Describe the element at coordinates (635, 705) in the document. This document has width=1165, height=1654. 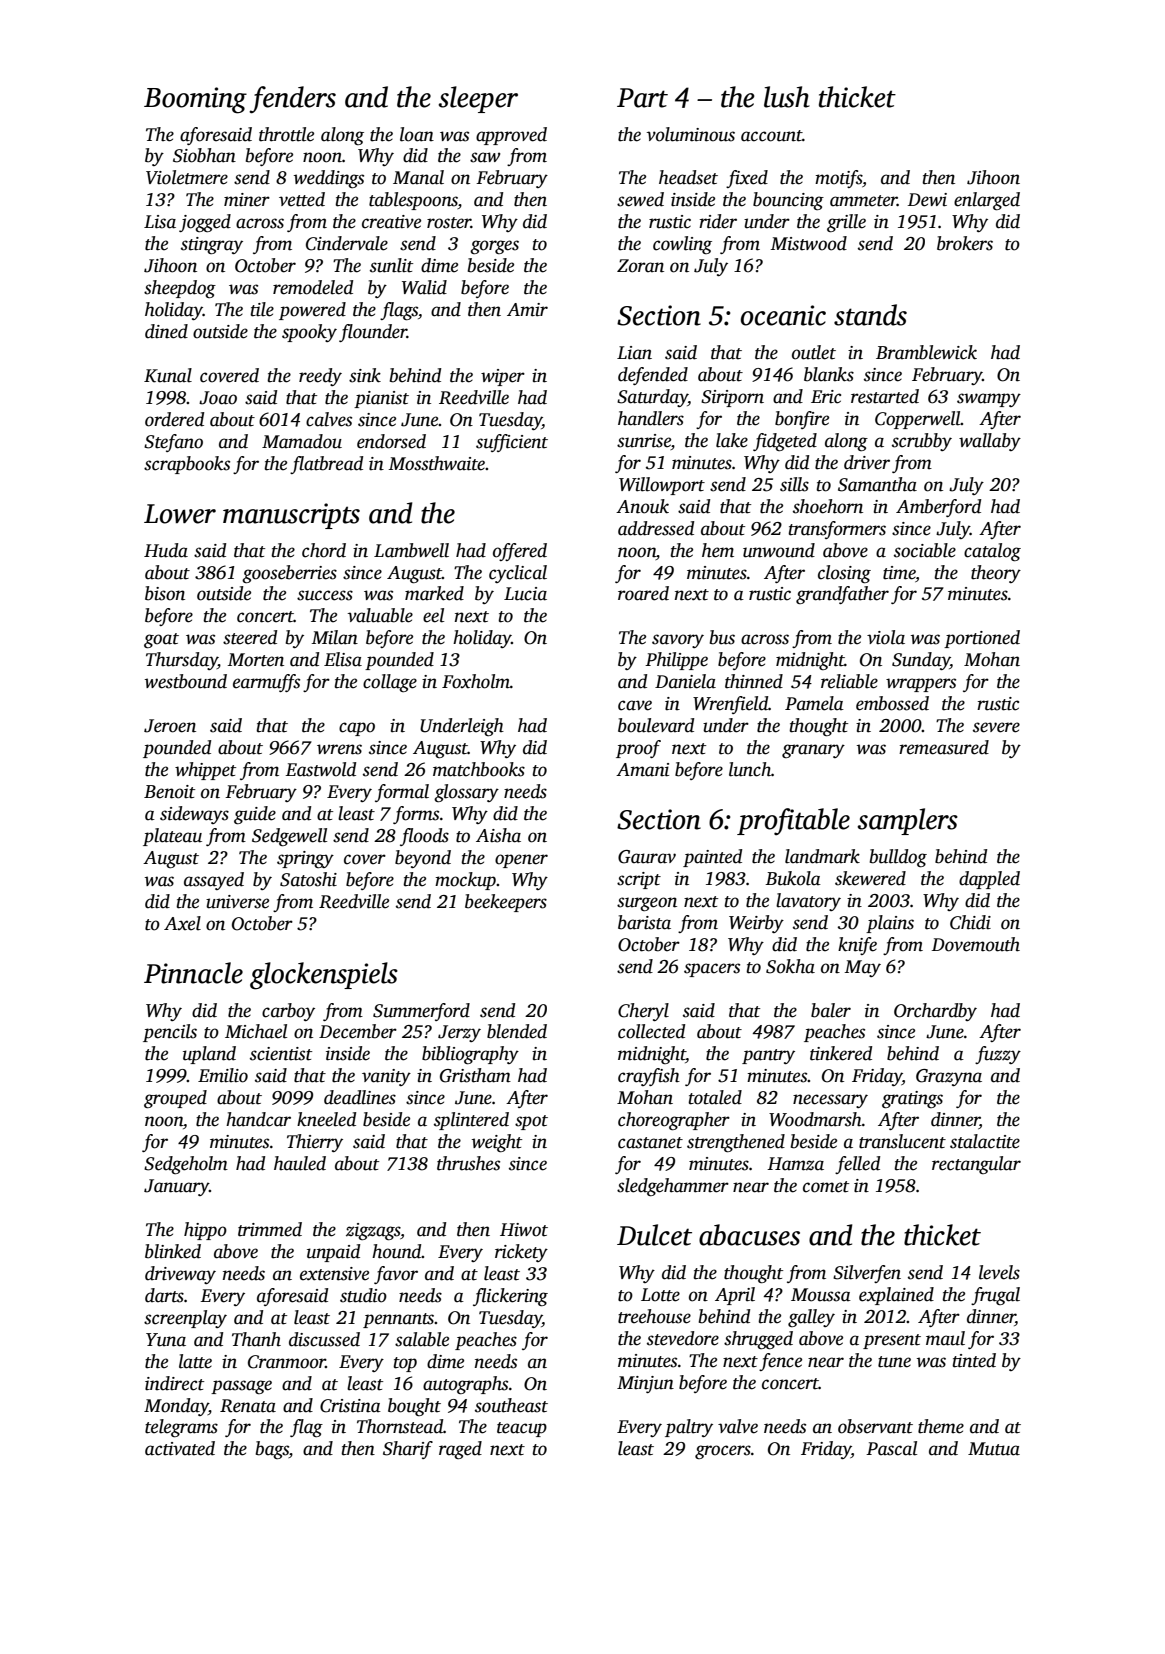
I see `cave` at that location.
